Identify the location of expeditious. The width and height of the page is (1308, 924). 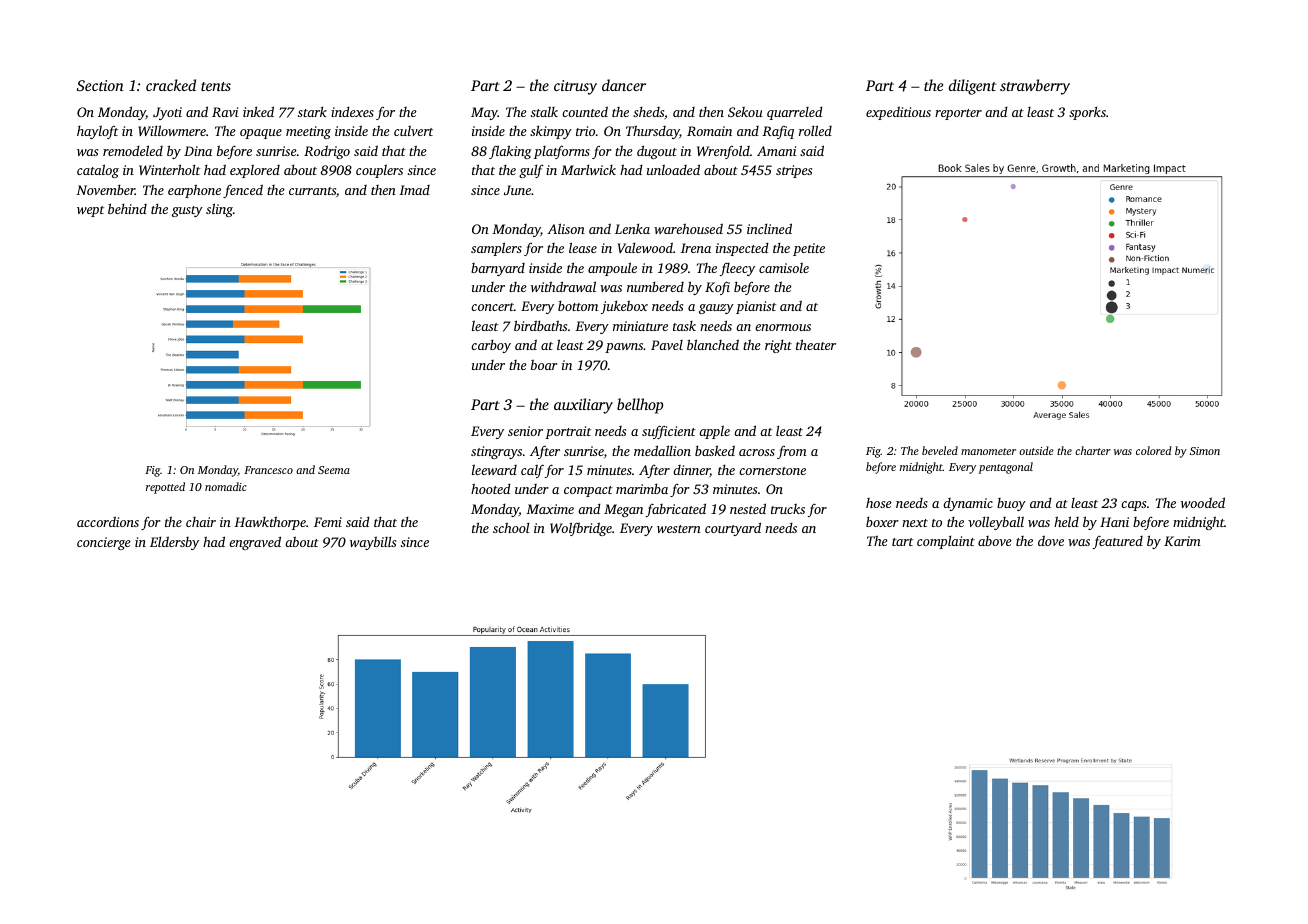
(898, 113).
